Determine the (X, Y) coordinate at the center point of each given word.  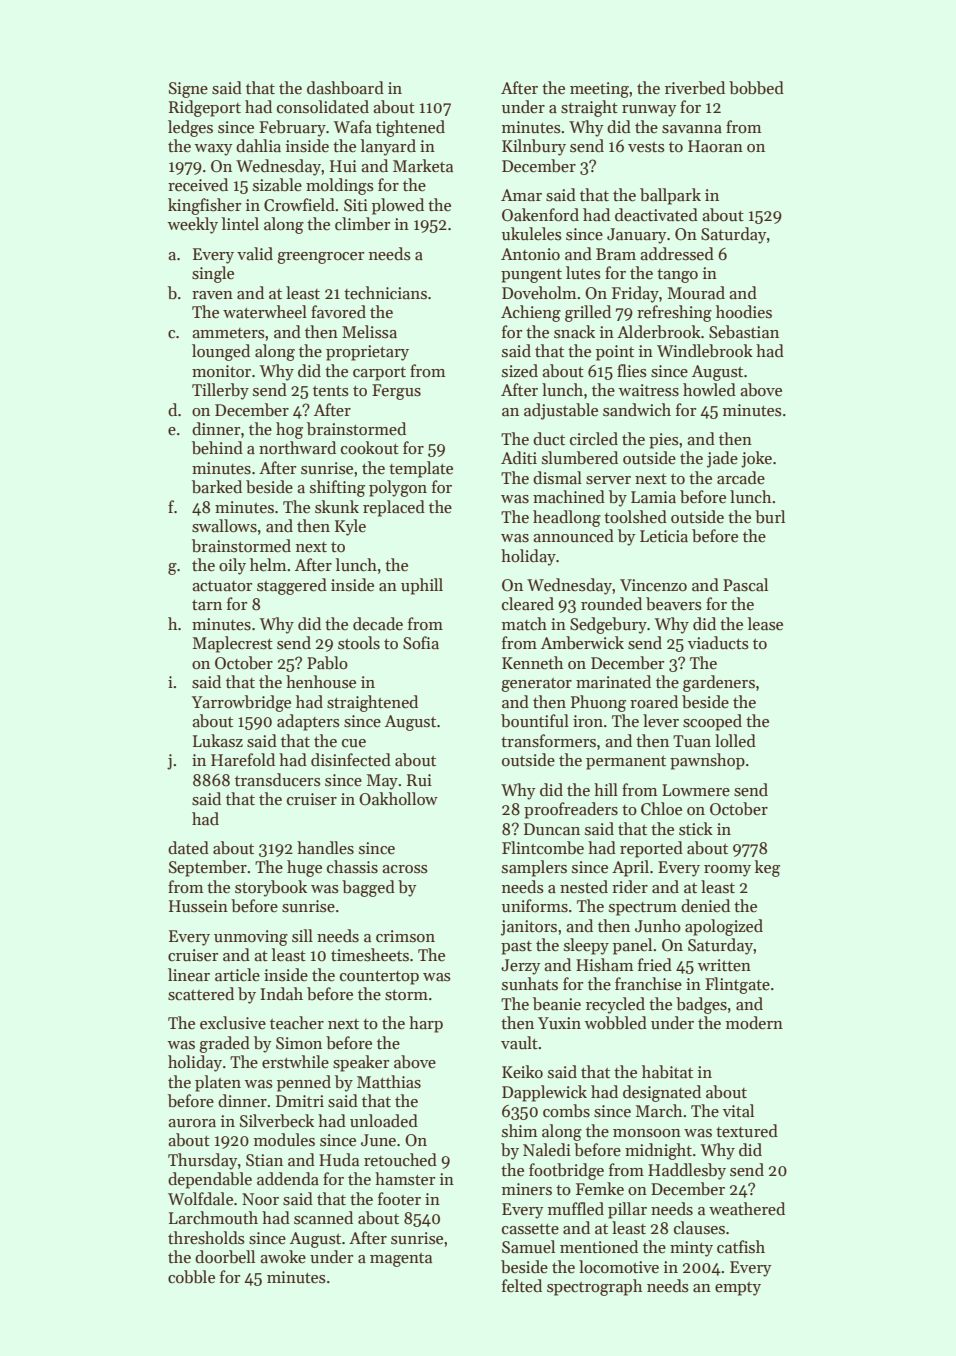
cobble (191, 1277)
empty (738, 1289)
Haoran (715, 146)
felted (522, 1286)
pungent (531, 276)
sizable (277, 185)
